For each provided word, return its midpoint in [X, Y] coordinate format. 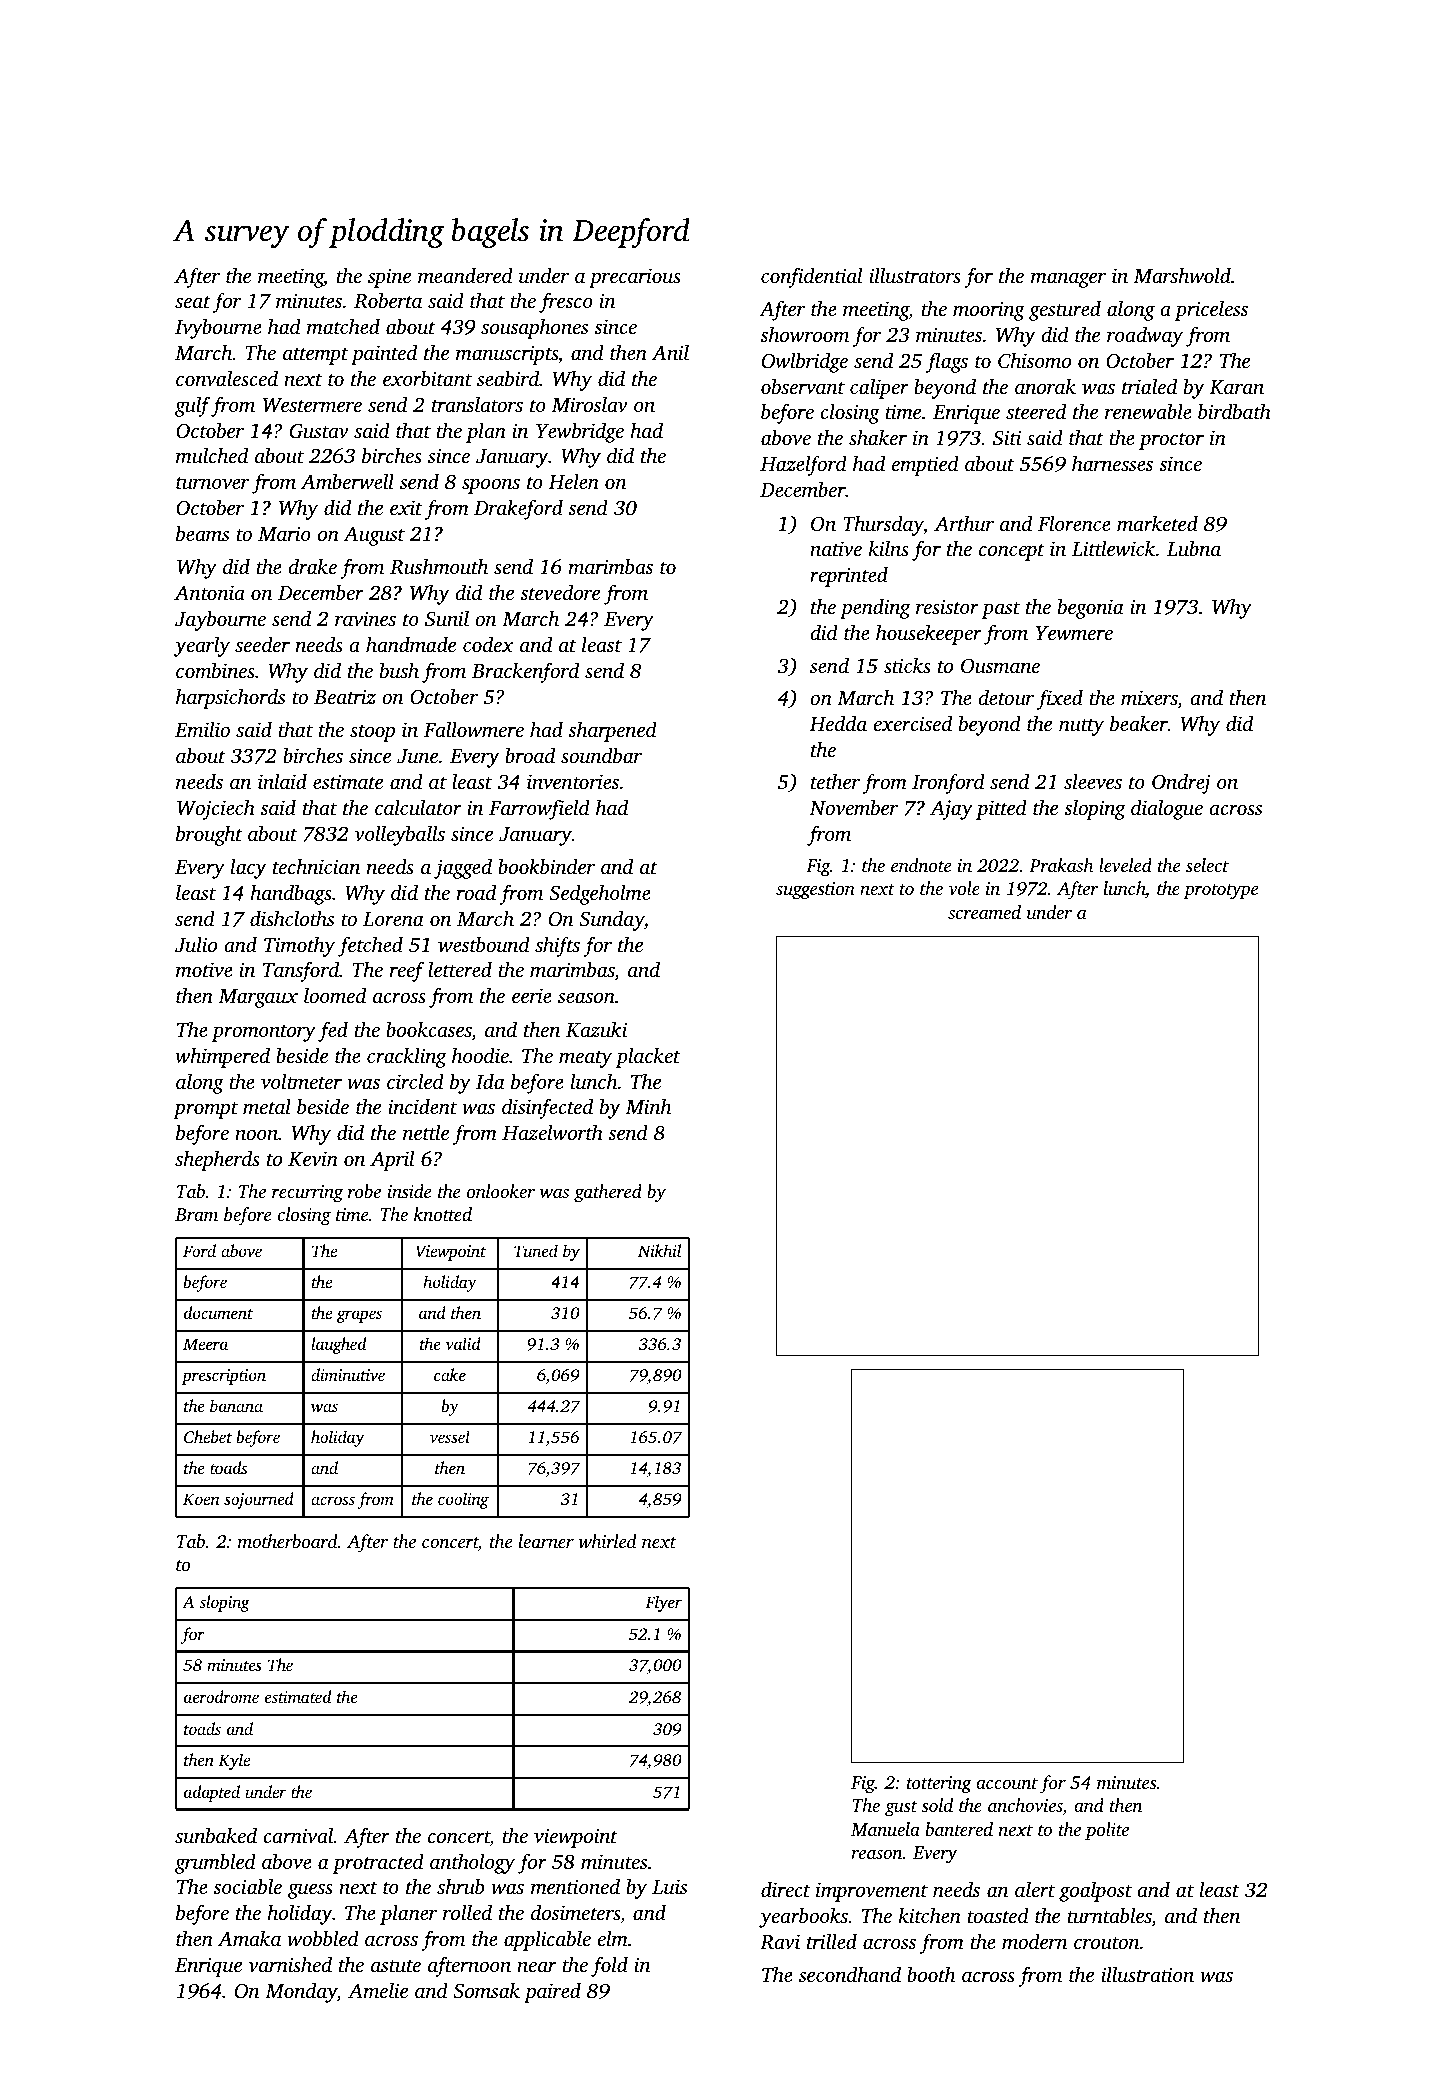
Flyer [663, 1603]
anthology [472, 1863]
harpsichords [230, 698]
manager [1068, 280]
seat [193, 302]
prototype [1221, 891]
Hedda [838, 723]
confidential [812, 277]
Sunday [611, 920]
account [1007, 1783]
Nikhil [659, 1250]
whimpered [222, 1057]
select [1207, 865]
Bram [196, 1214]
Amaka [249, 1938]
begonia [1091, 608]
